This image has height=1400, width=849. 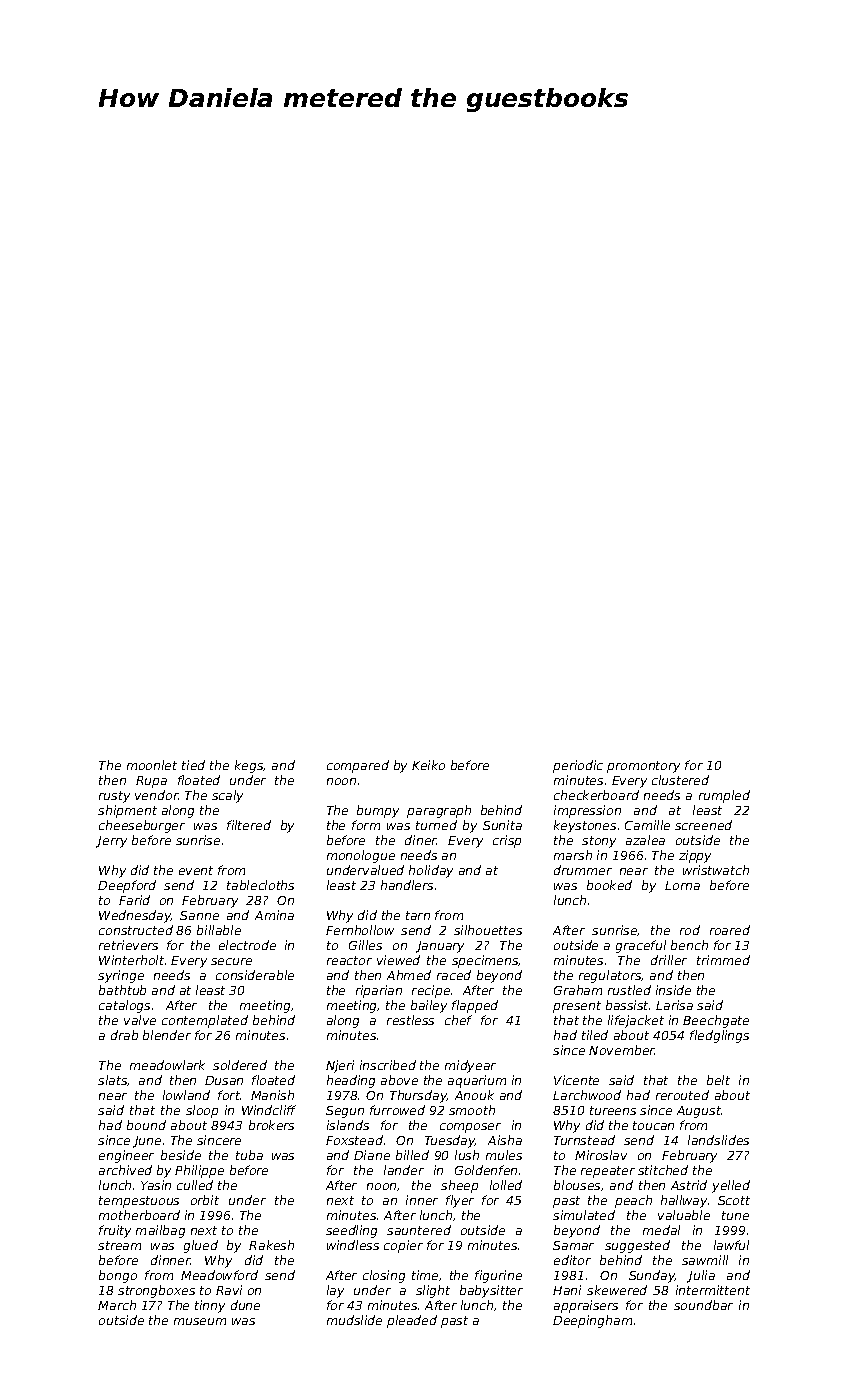 What do you see at coordinates (136, 930) in the image?
I see `constructed` at bounding box center [136, 930].
